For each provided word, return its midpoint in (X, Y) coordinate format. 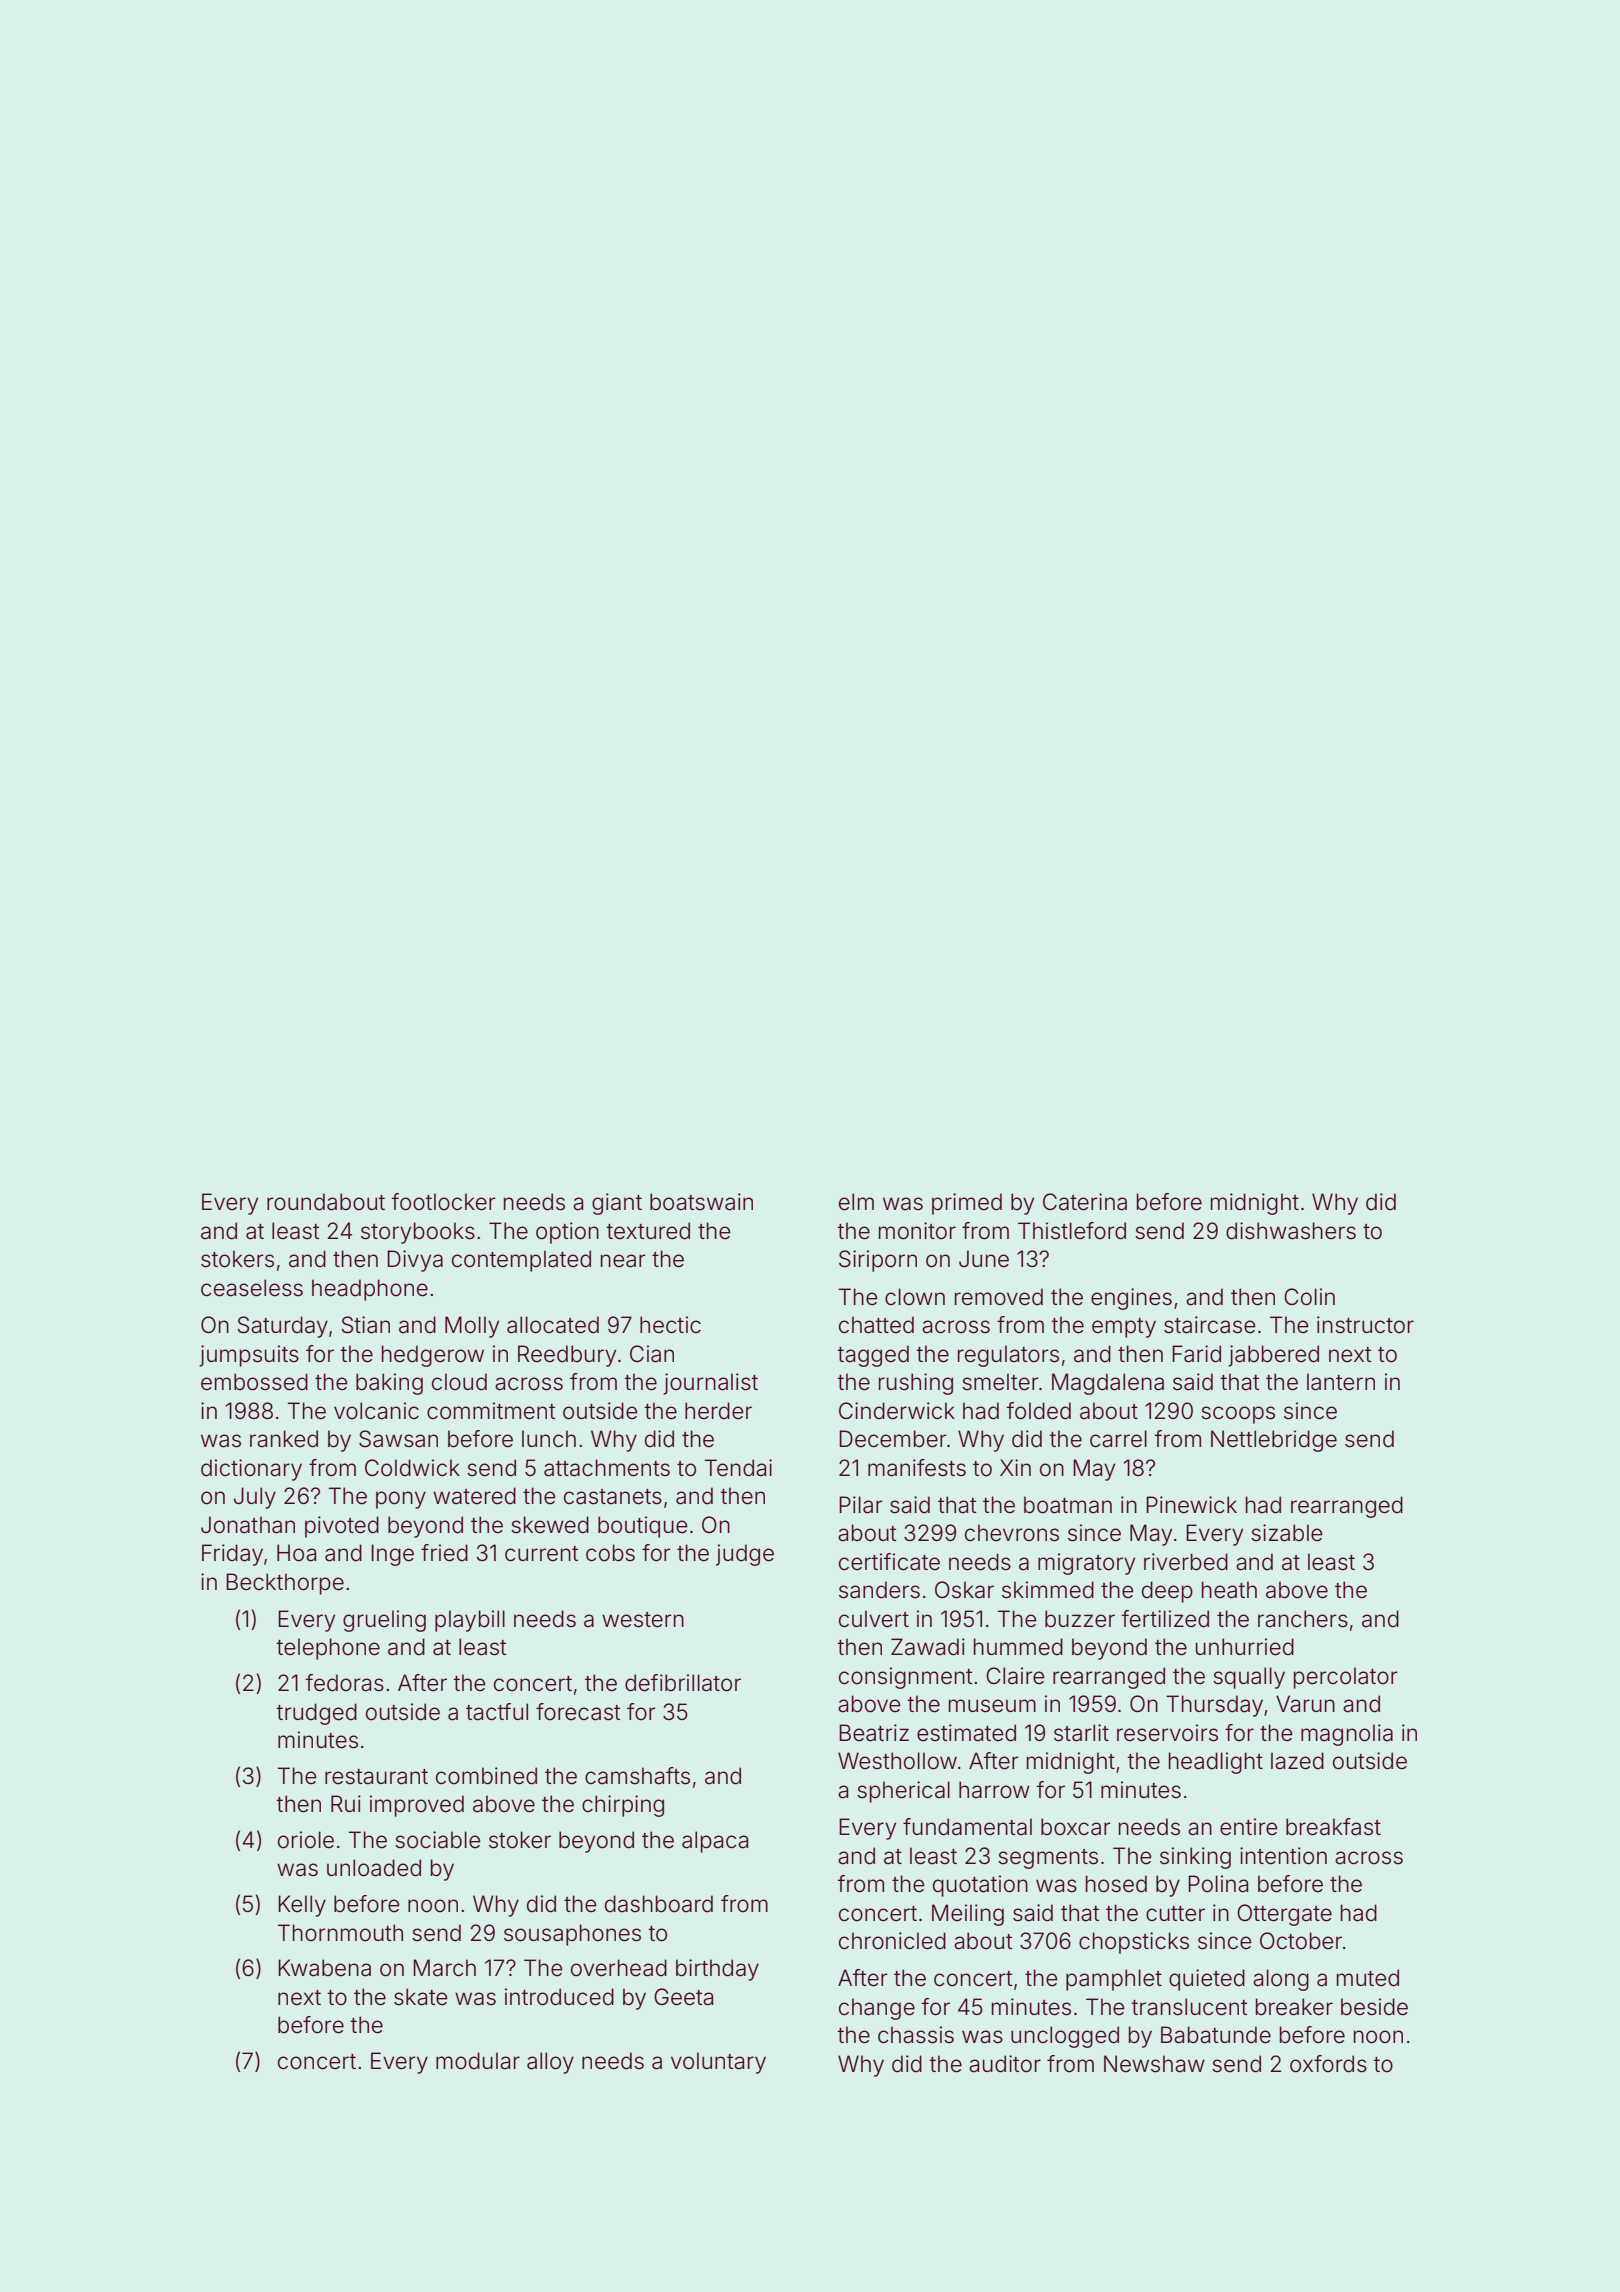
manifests (917, 1468)
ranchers (1303, 1619)
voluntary (718, 2063)
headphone (370, 1290)
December (893, 1439)
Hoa (296, 1553)
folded (1039, 1411)
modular (478, 2061)
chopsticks (1134, 1943)
